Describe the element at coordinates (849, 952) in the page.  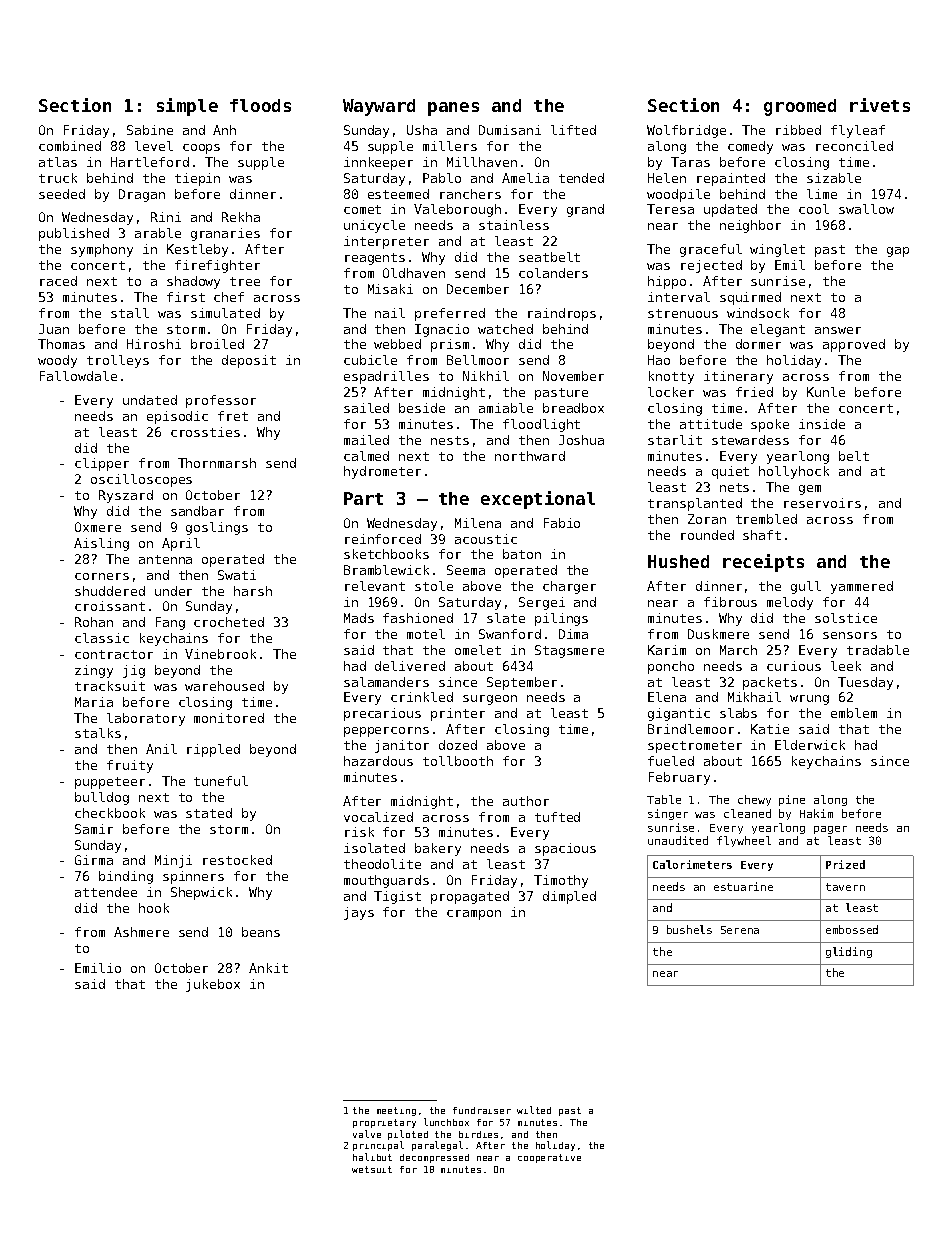
I see `gliding` at that location.
